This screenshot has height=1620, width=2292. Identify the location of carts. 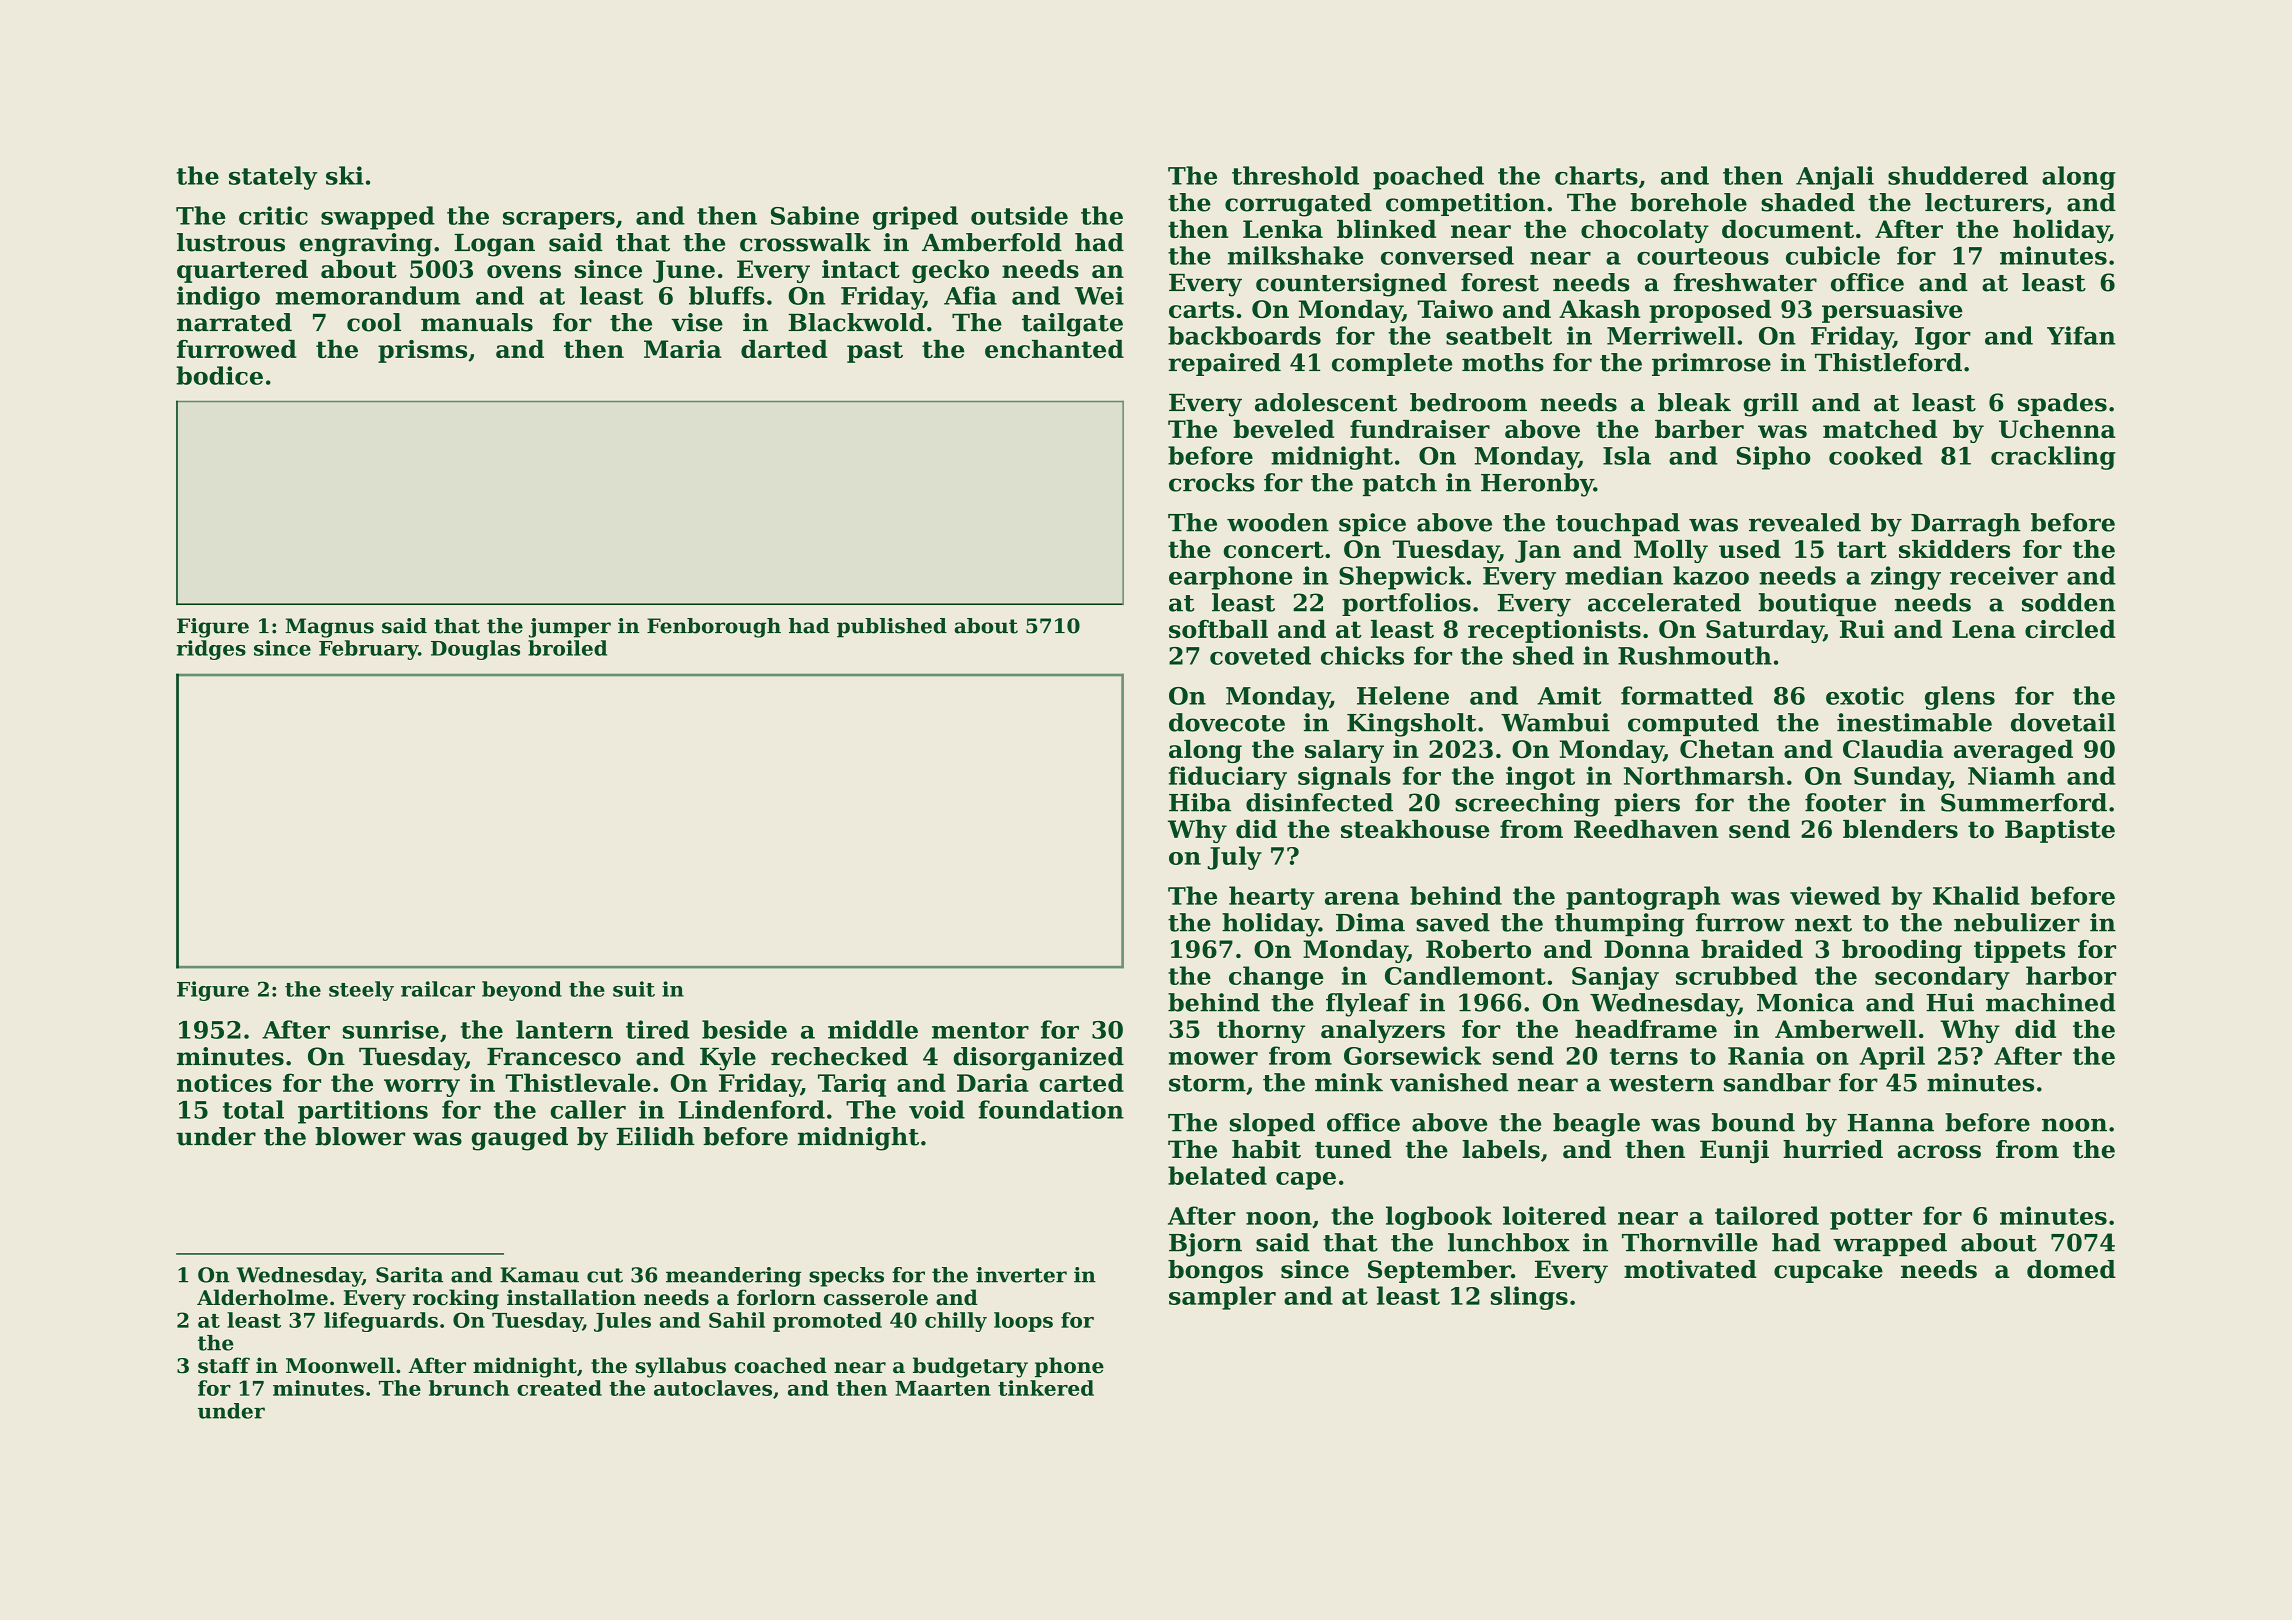
(1201, 309).
